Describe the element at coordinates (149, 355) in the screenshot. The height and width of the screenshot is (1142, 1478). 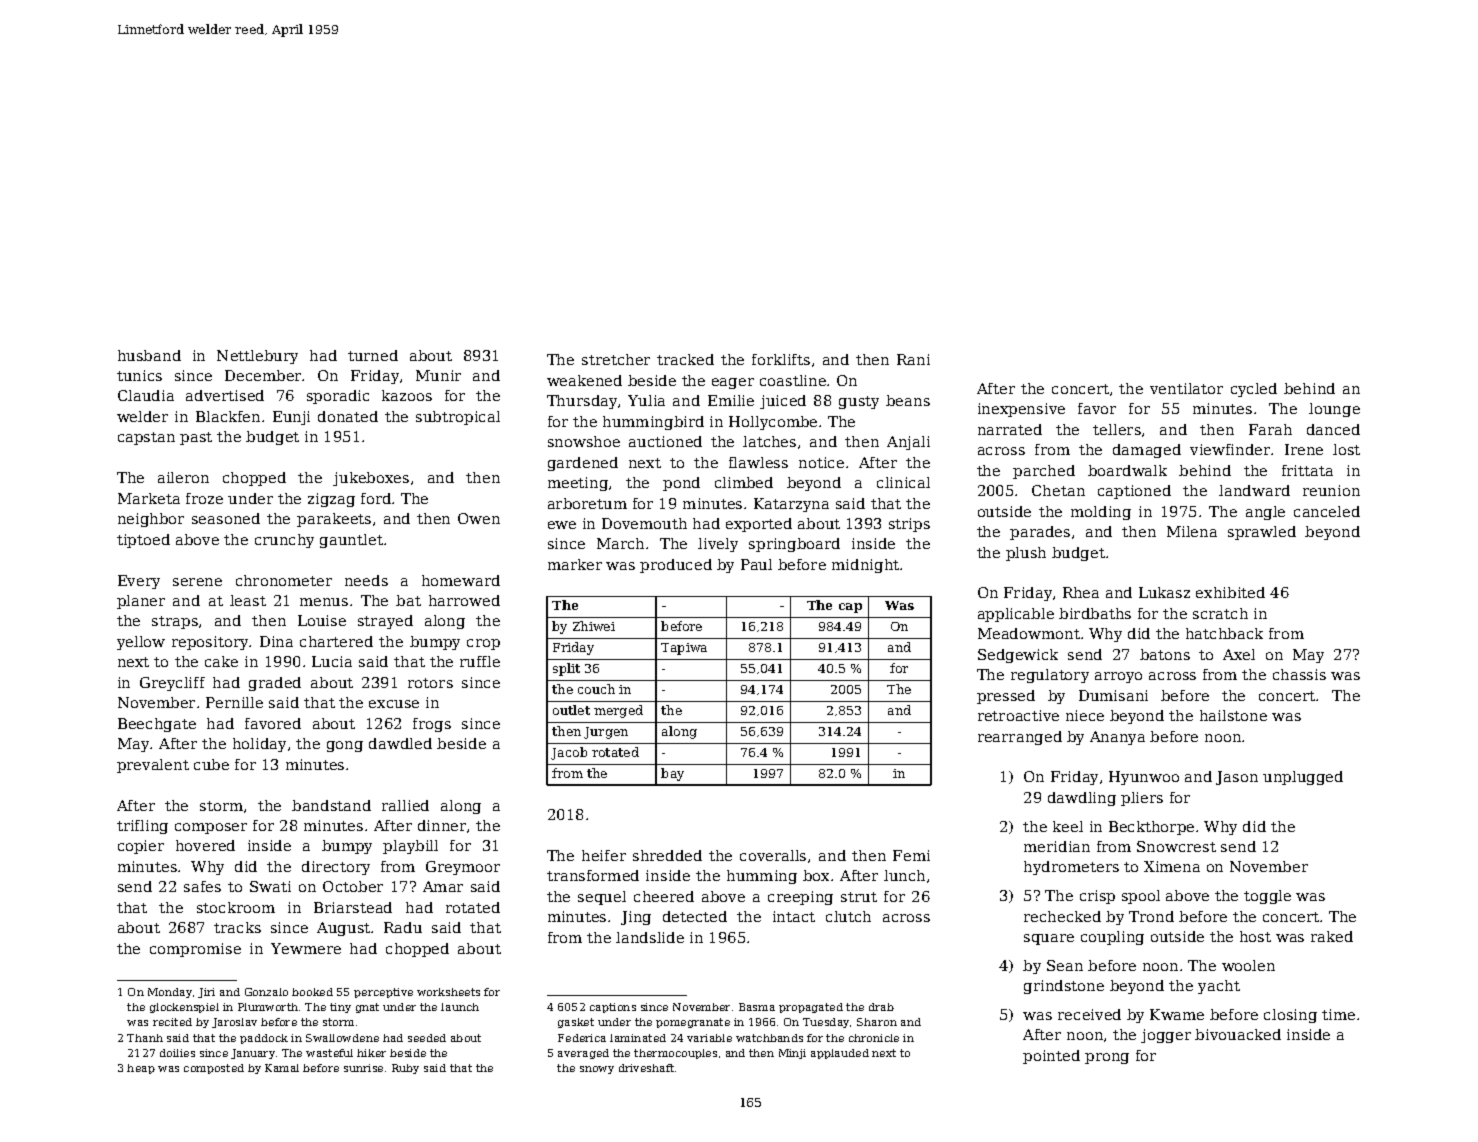
I see `husband` at that location.
